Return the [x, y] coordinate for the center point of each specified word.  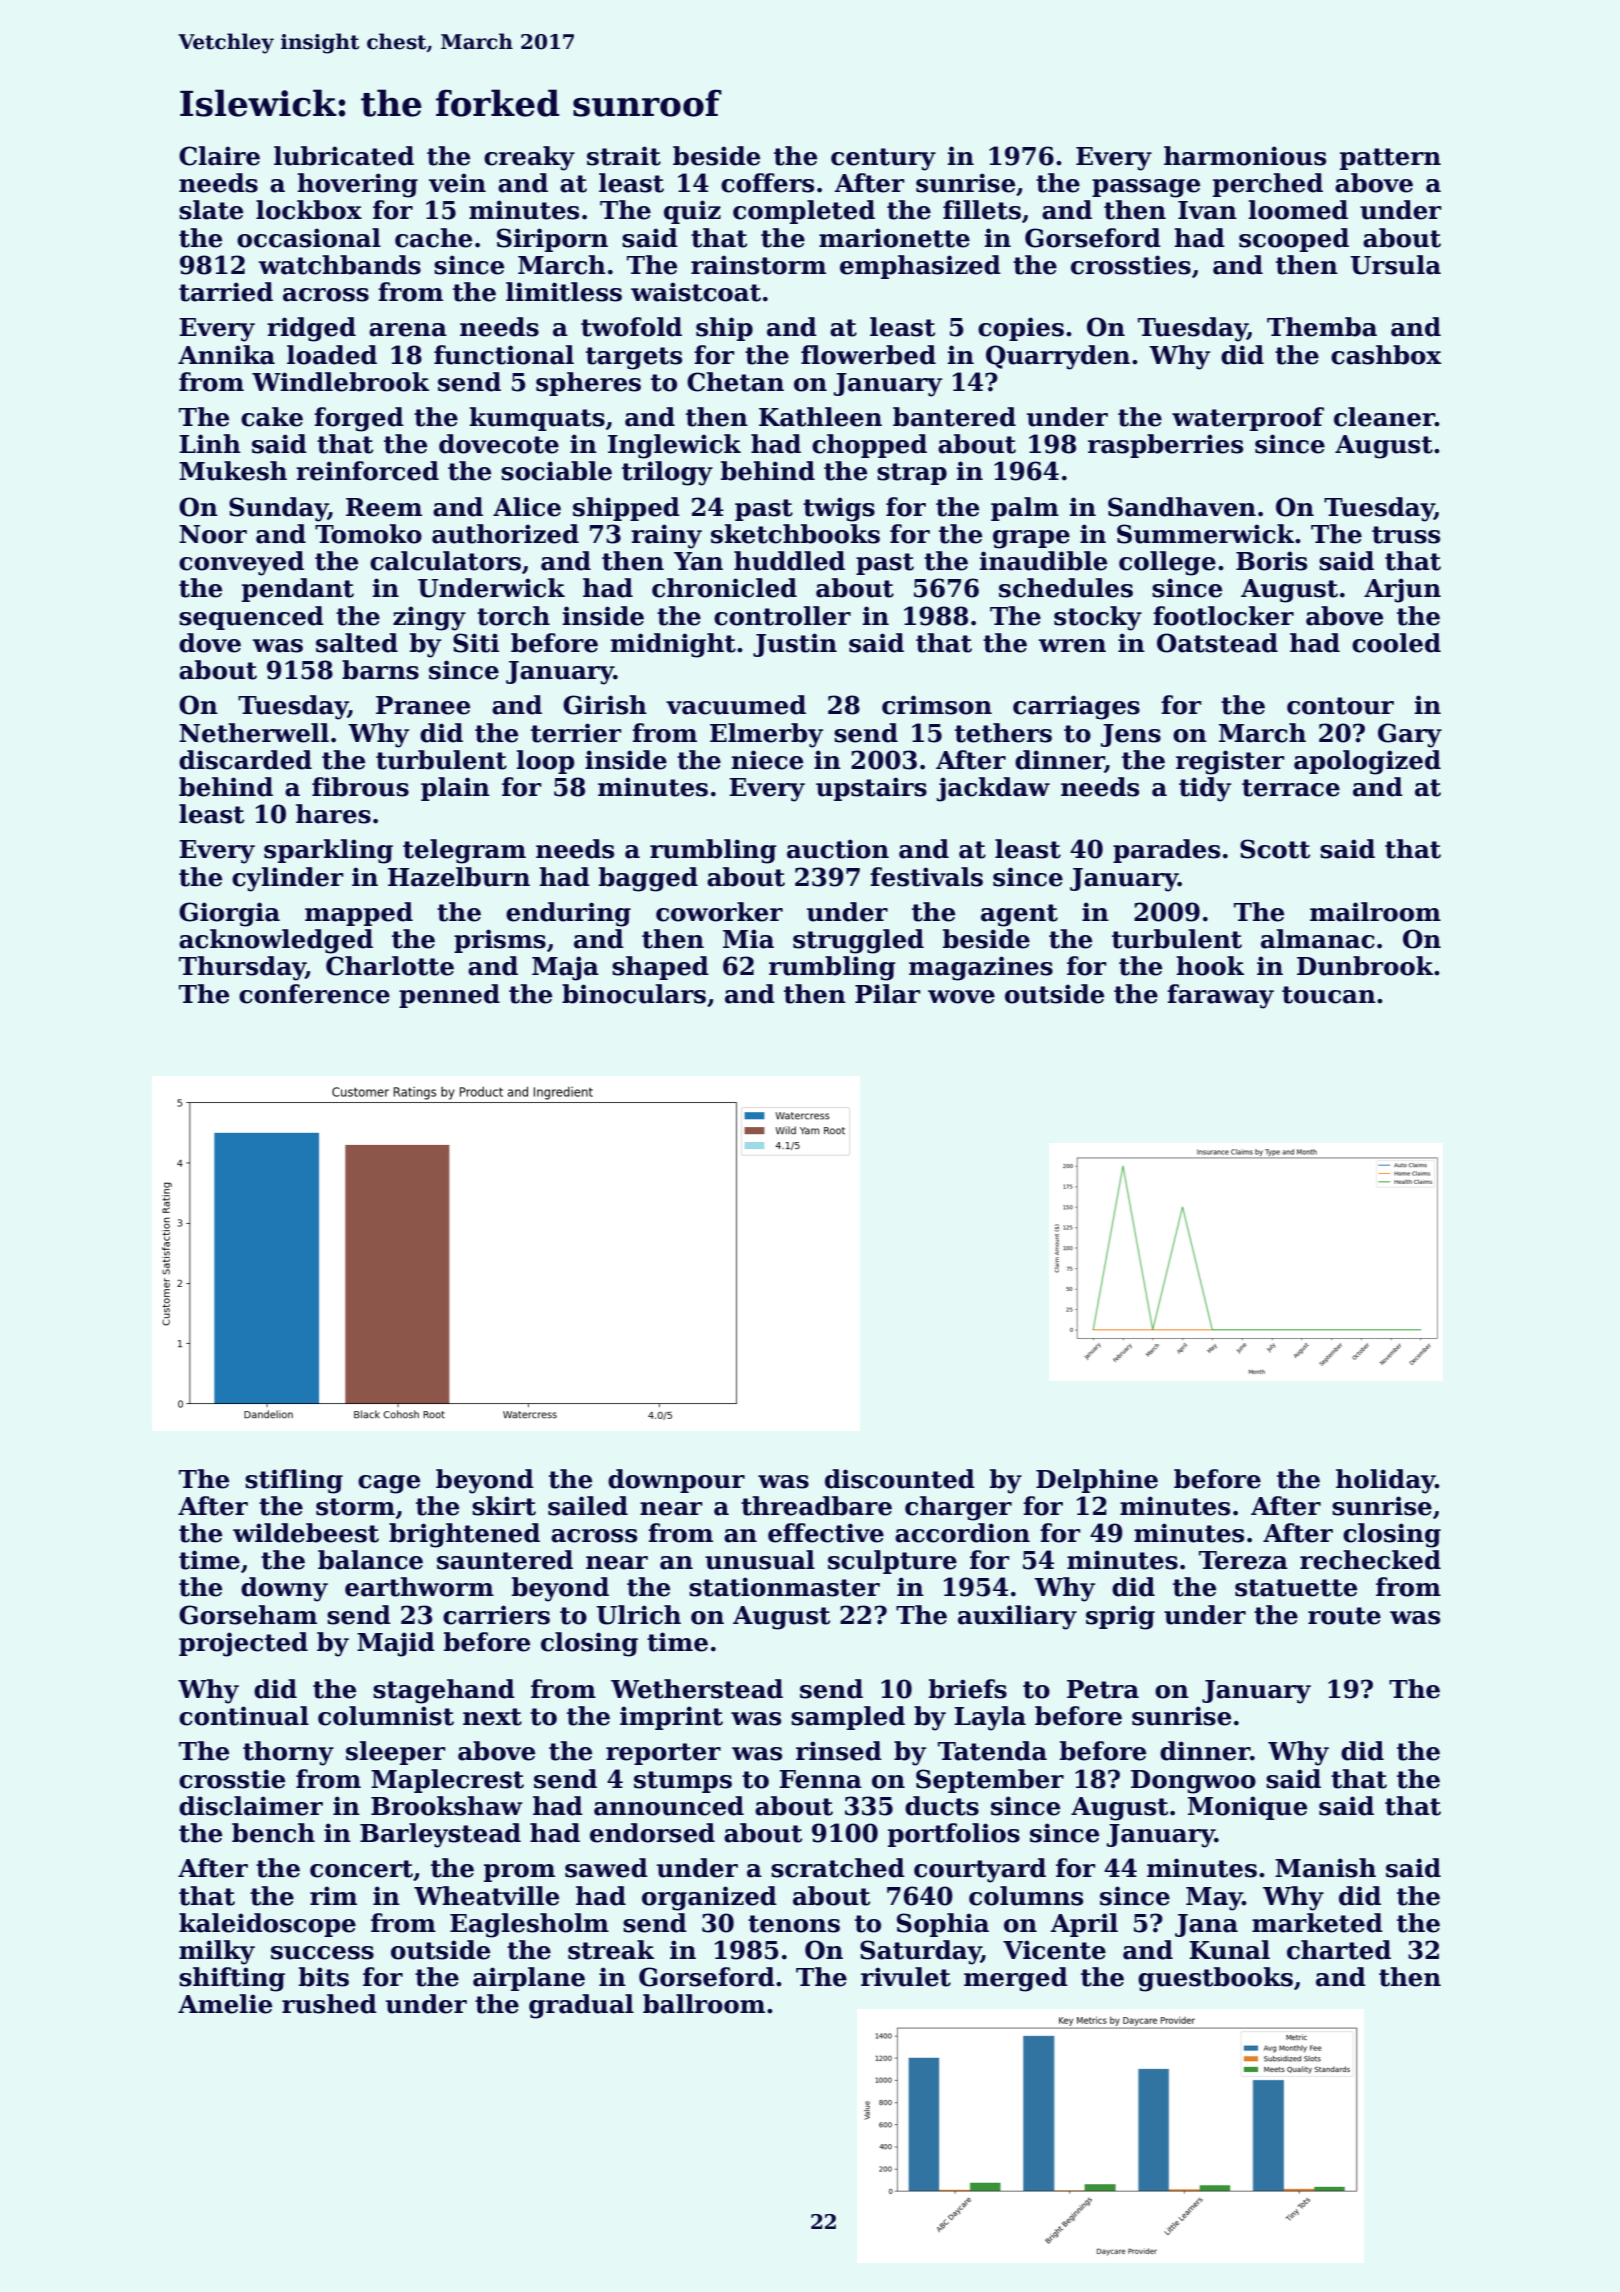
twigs [839, 509]
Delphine [1097, 1481]
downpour [676, 1481]
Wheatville [486, 1896]
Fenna [820, 1779]
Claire [219, 156]
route [1344, 1616]
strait [624, 156]
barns [380, 670]
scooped [1294, 240]
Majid [396, 1644]
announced [669, 1806]
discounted [900, 1479]
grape [1031, 539]
